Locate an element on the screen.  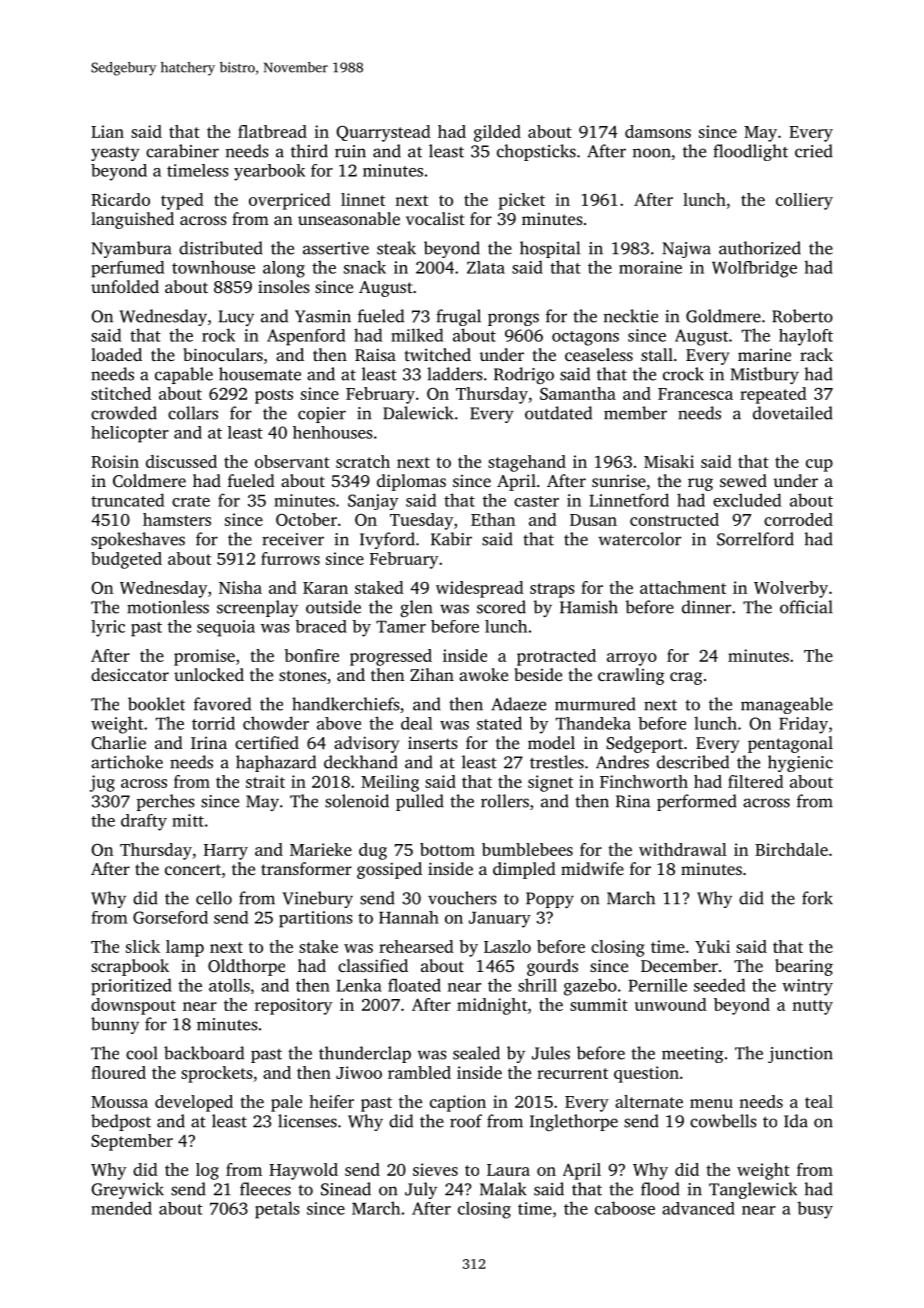
damsons is located at coordinates (658, 131).
